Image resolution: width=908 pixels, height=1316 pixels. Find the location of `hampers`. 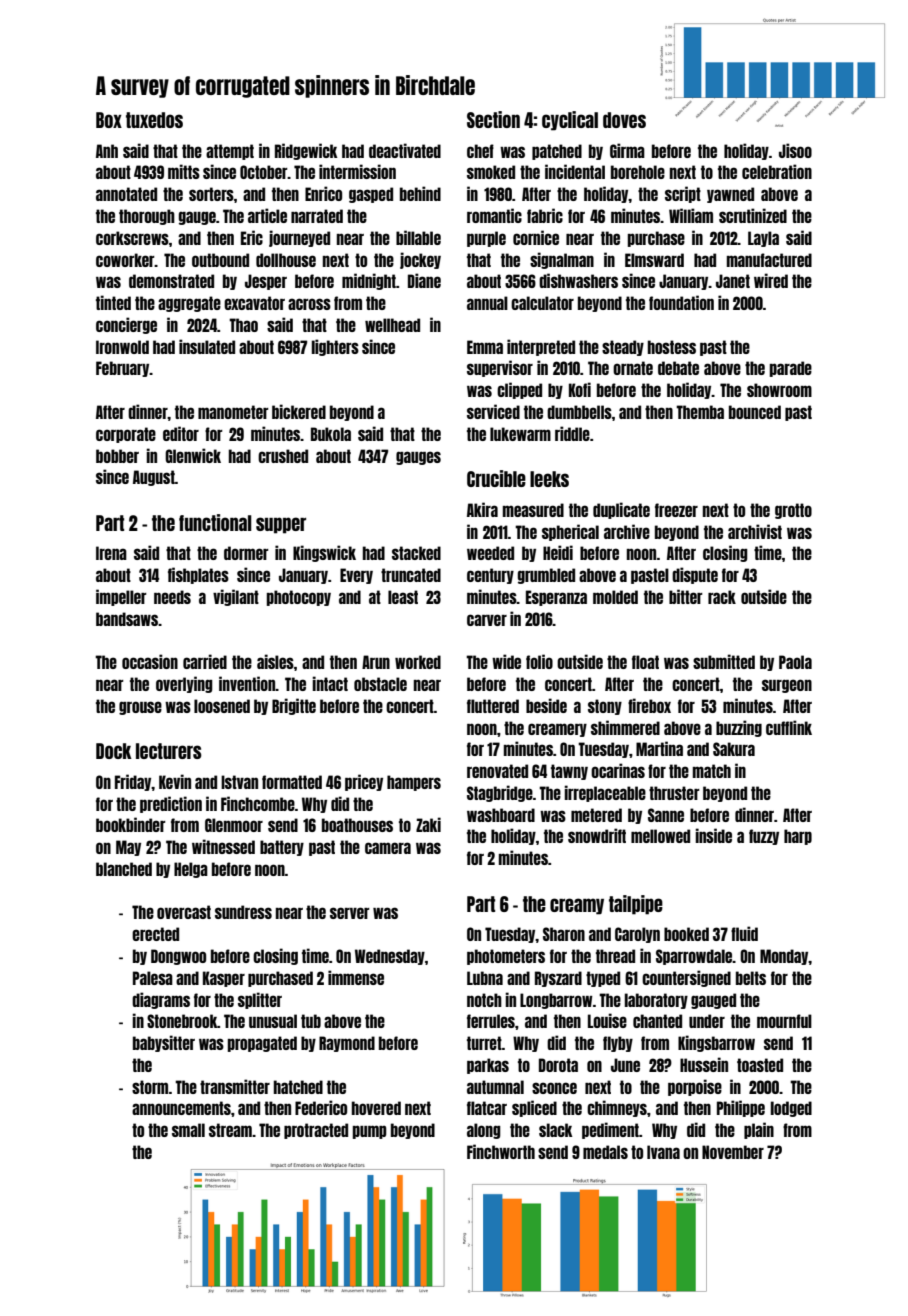

hampers is located at coordinates (414, 783).
